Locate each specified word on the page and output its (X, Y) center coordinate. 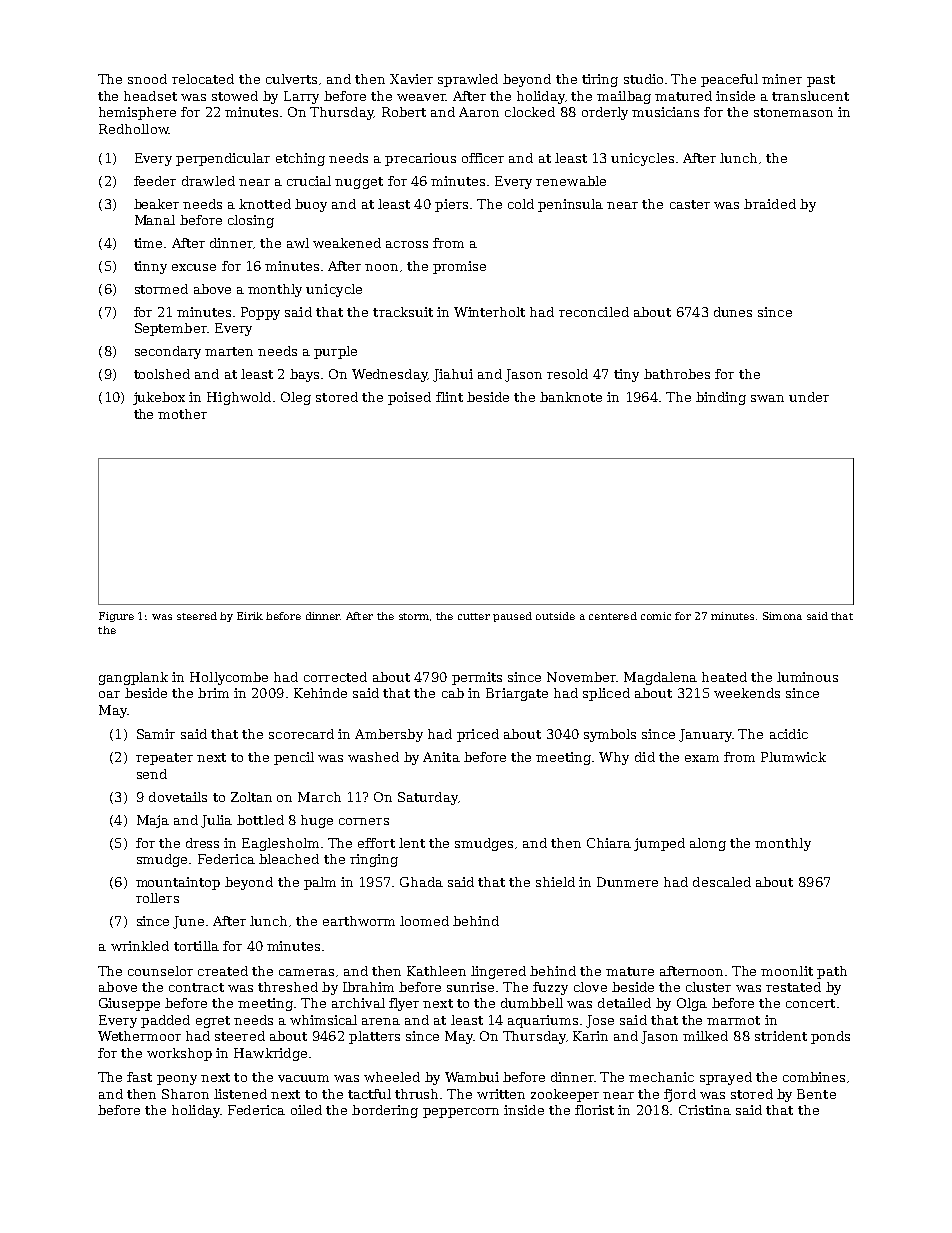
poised (409, 398)
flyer (404, 1004)
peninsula (570, 205)
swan (767, 398)
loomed (424, 921)
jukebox (159, 398)
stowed (235, 96)
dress (202, 843)
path (832, 972)
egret (213, 1022)
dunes (733, 312)
